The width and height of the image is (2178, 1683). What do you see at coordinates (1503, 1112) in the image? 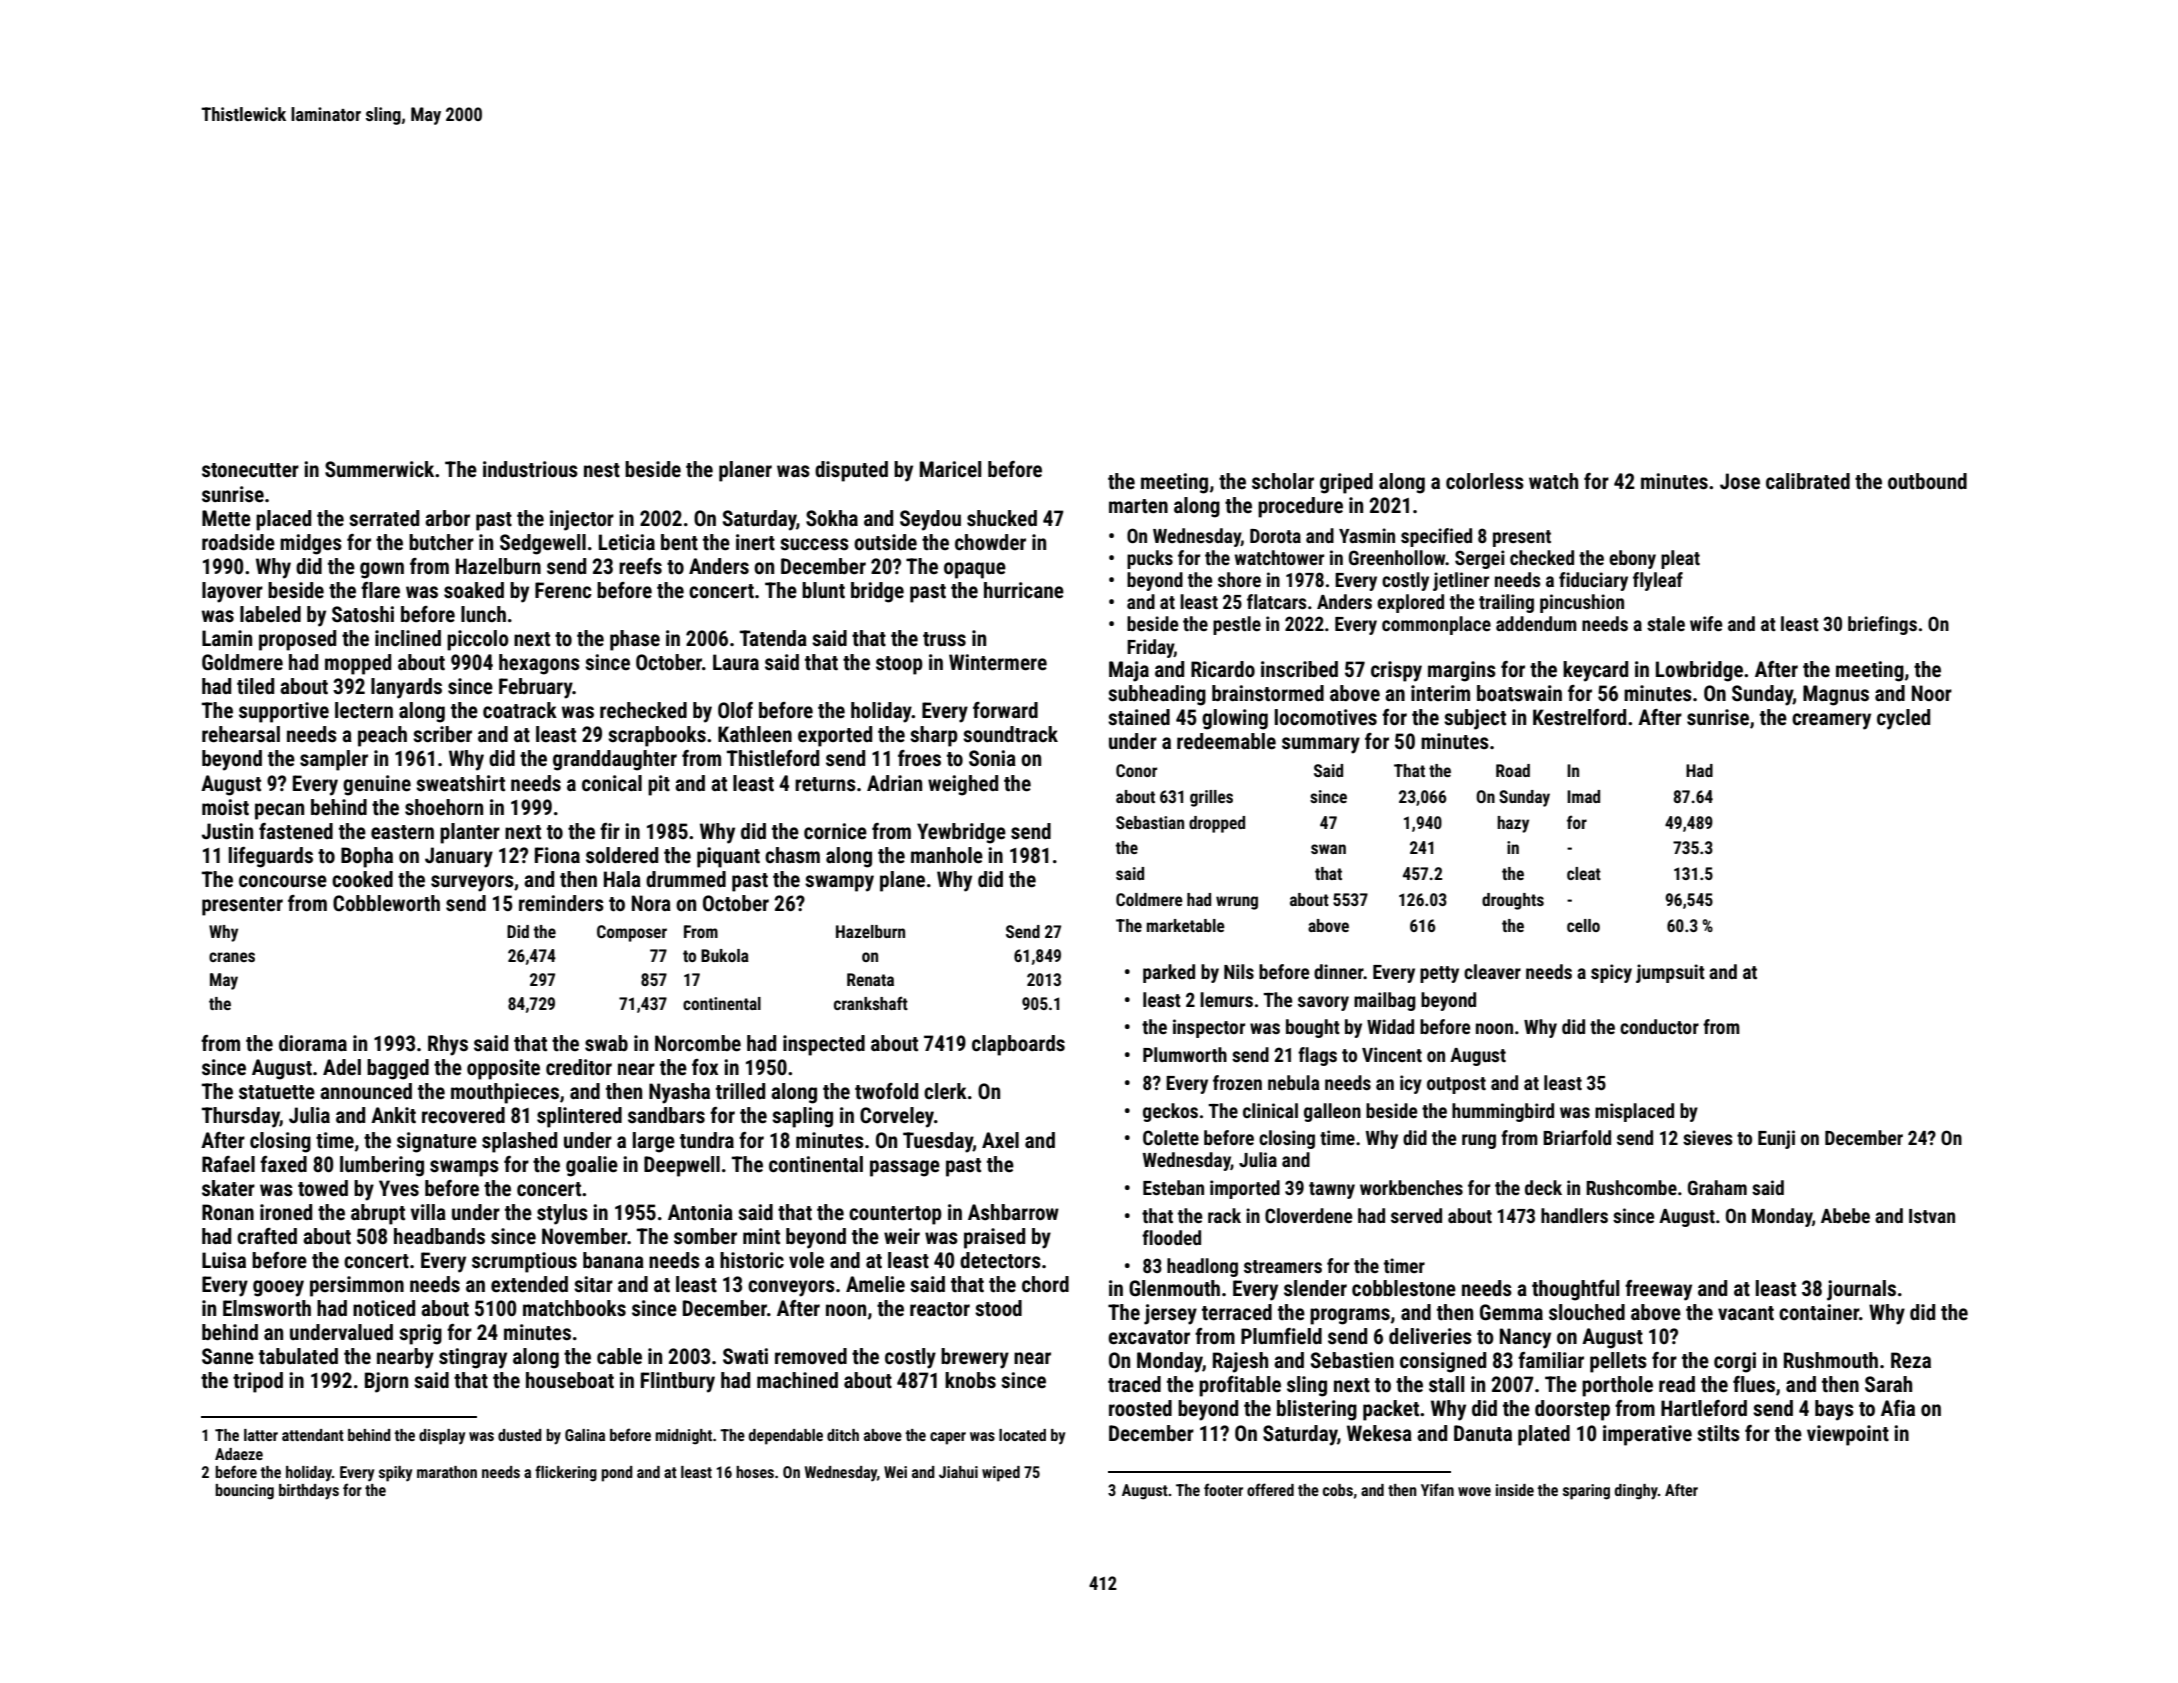
I see `hummingbird` at bounding box center [1503, 1112].
